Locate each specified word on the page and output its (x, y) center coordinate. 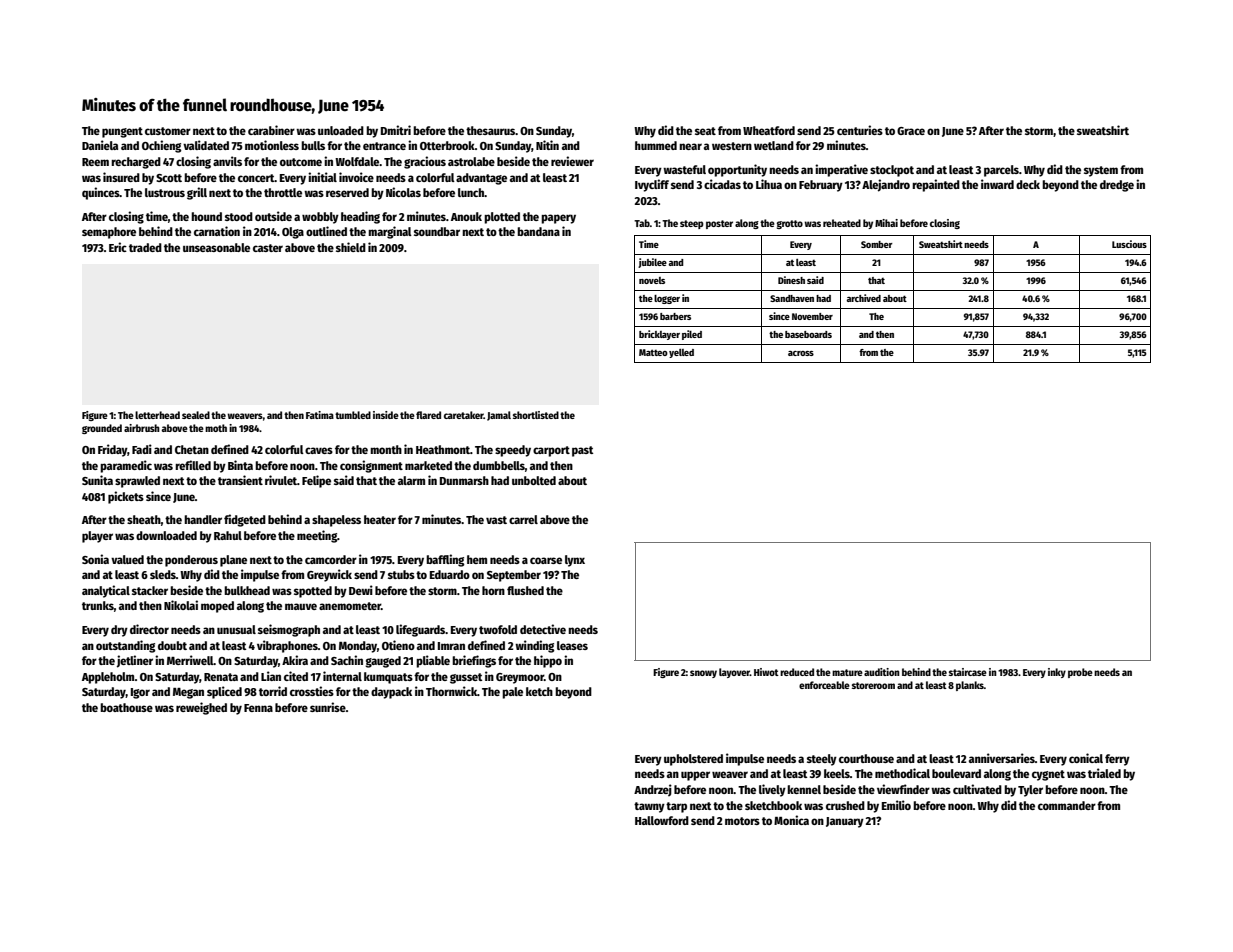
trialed (1104, 773)
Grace (911, 131)
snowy (703, 674)
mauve (301, 606)
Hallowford (662, 820)
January (845, 822)
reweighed (201, 708)
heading (360, 217)
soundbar (437, 231)
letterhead (157, 415)
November (812, 316)
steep (692, 224)
